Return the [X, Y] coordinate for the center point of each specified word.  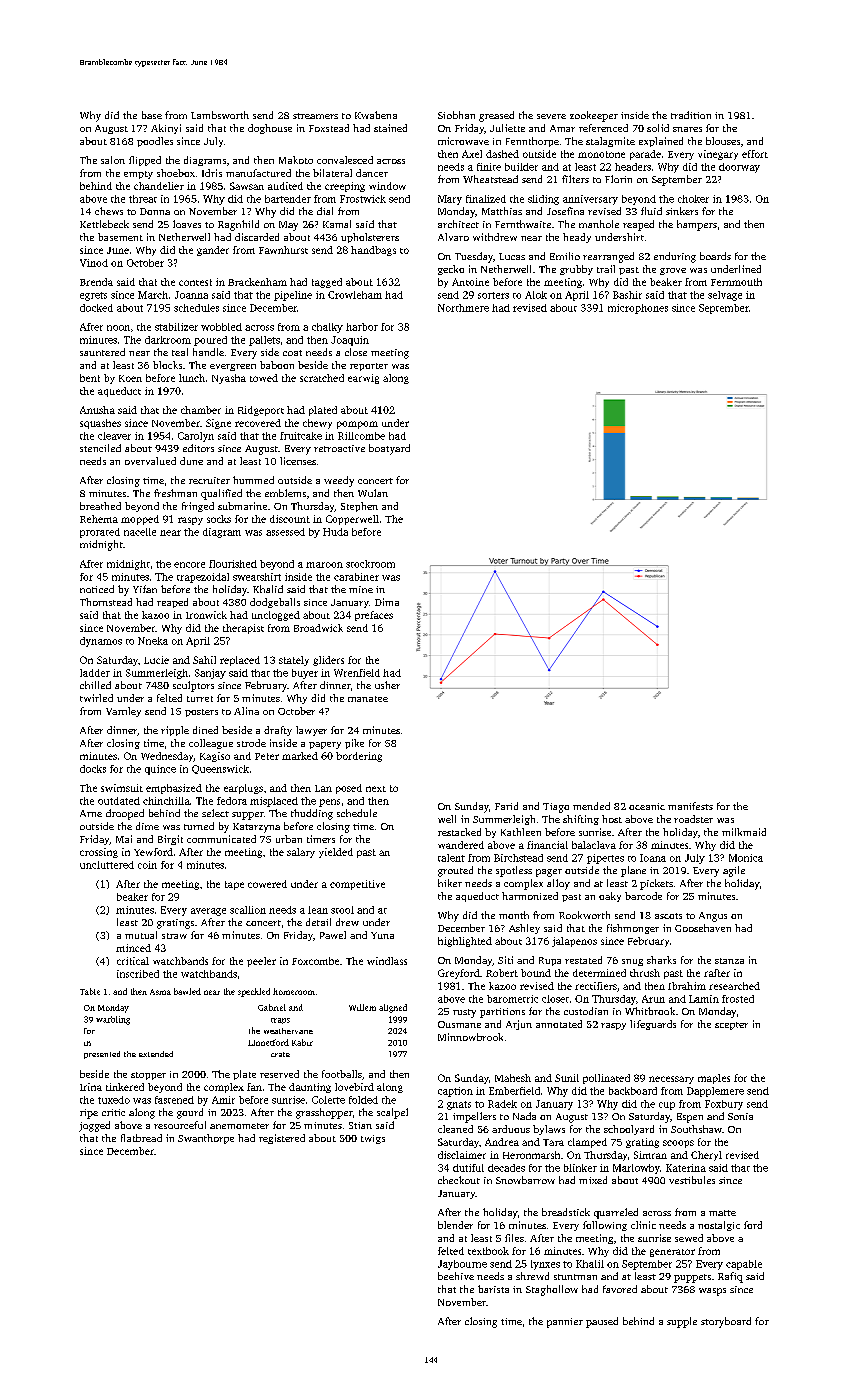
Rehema [99, 519]
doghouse [270, 129]
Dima [387, 602]
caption [455, 1092]
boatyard [389, 449]
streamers [315, 116]
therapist [243, 629]
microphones [638, 309]
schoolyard [629, 1130]
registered [282, 1139]
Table [90, 991]
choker [693, 199]
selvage [725, 296]
